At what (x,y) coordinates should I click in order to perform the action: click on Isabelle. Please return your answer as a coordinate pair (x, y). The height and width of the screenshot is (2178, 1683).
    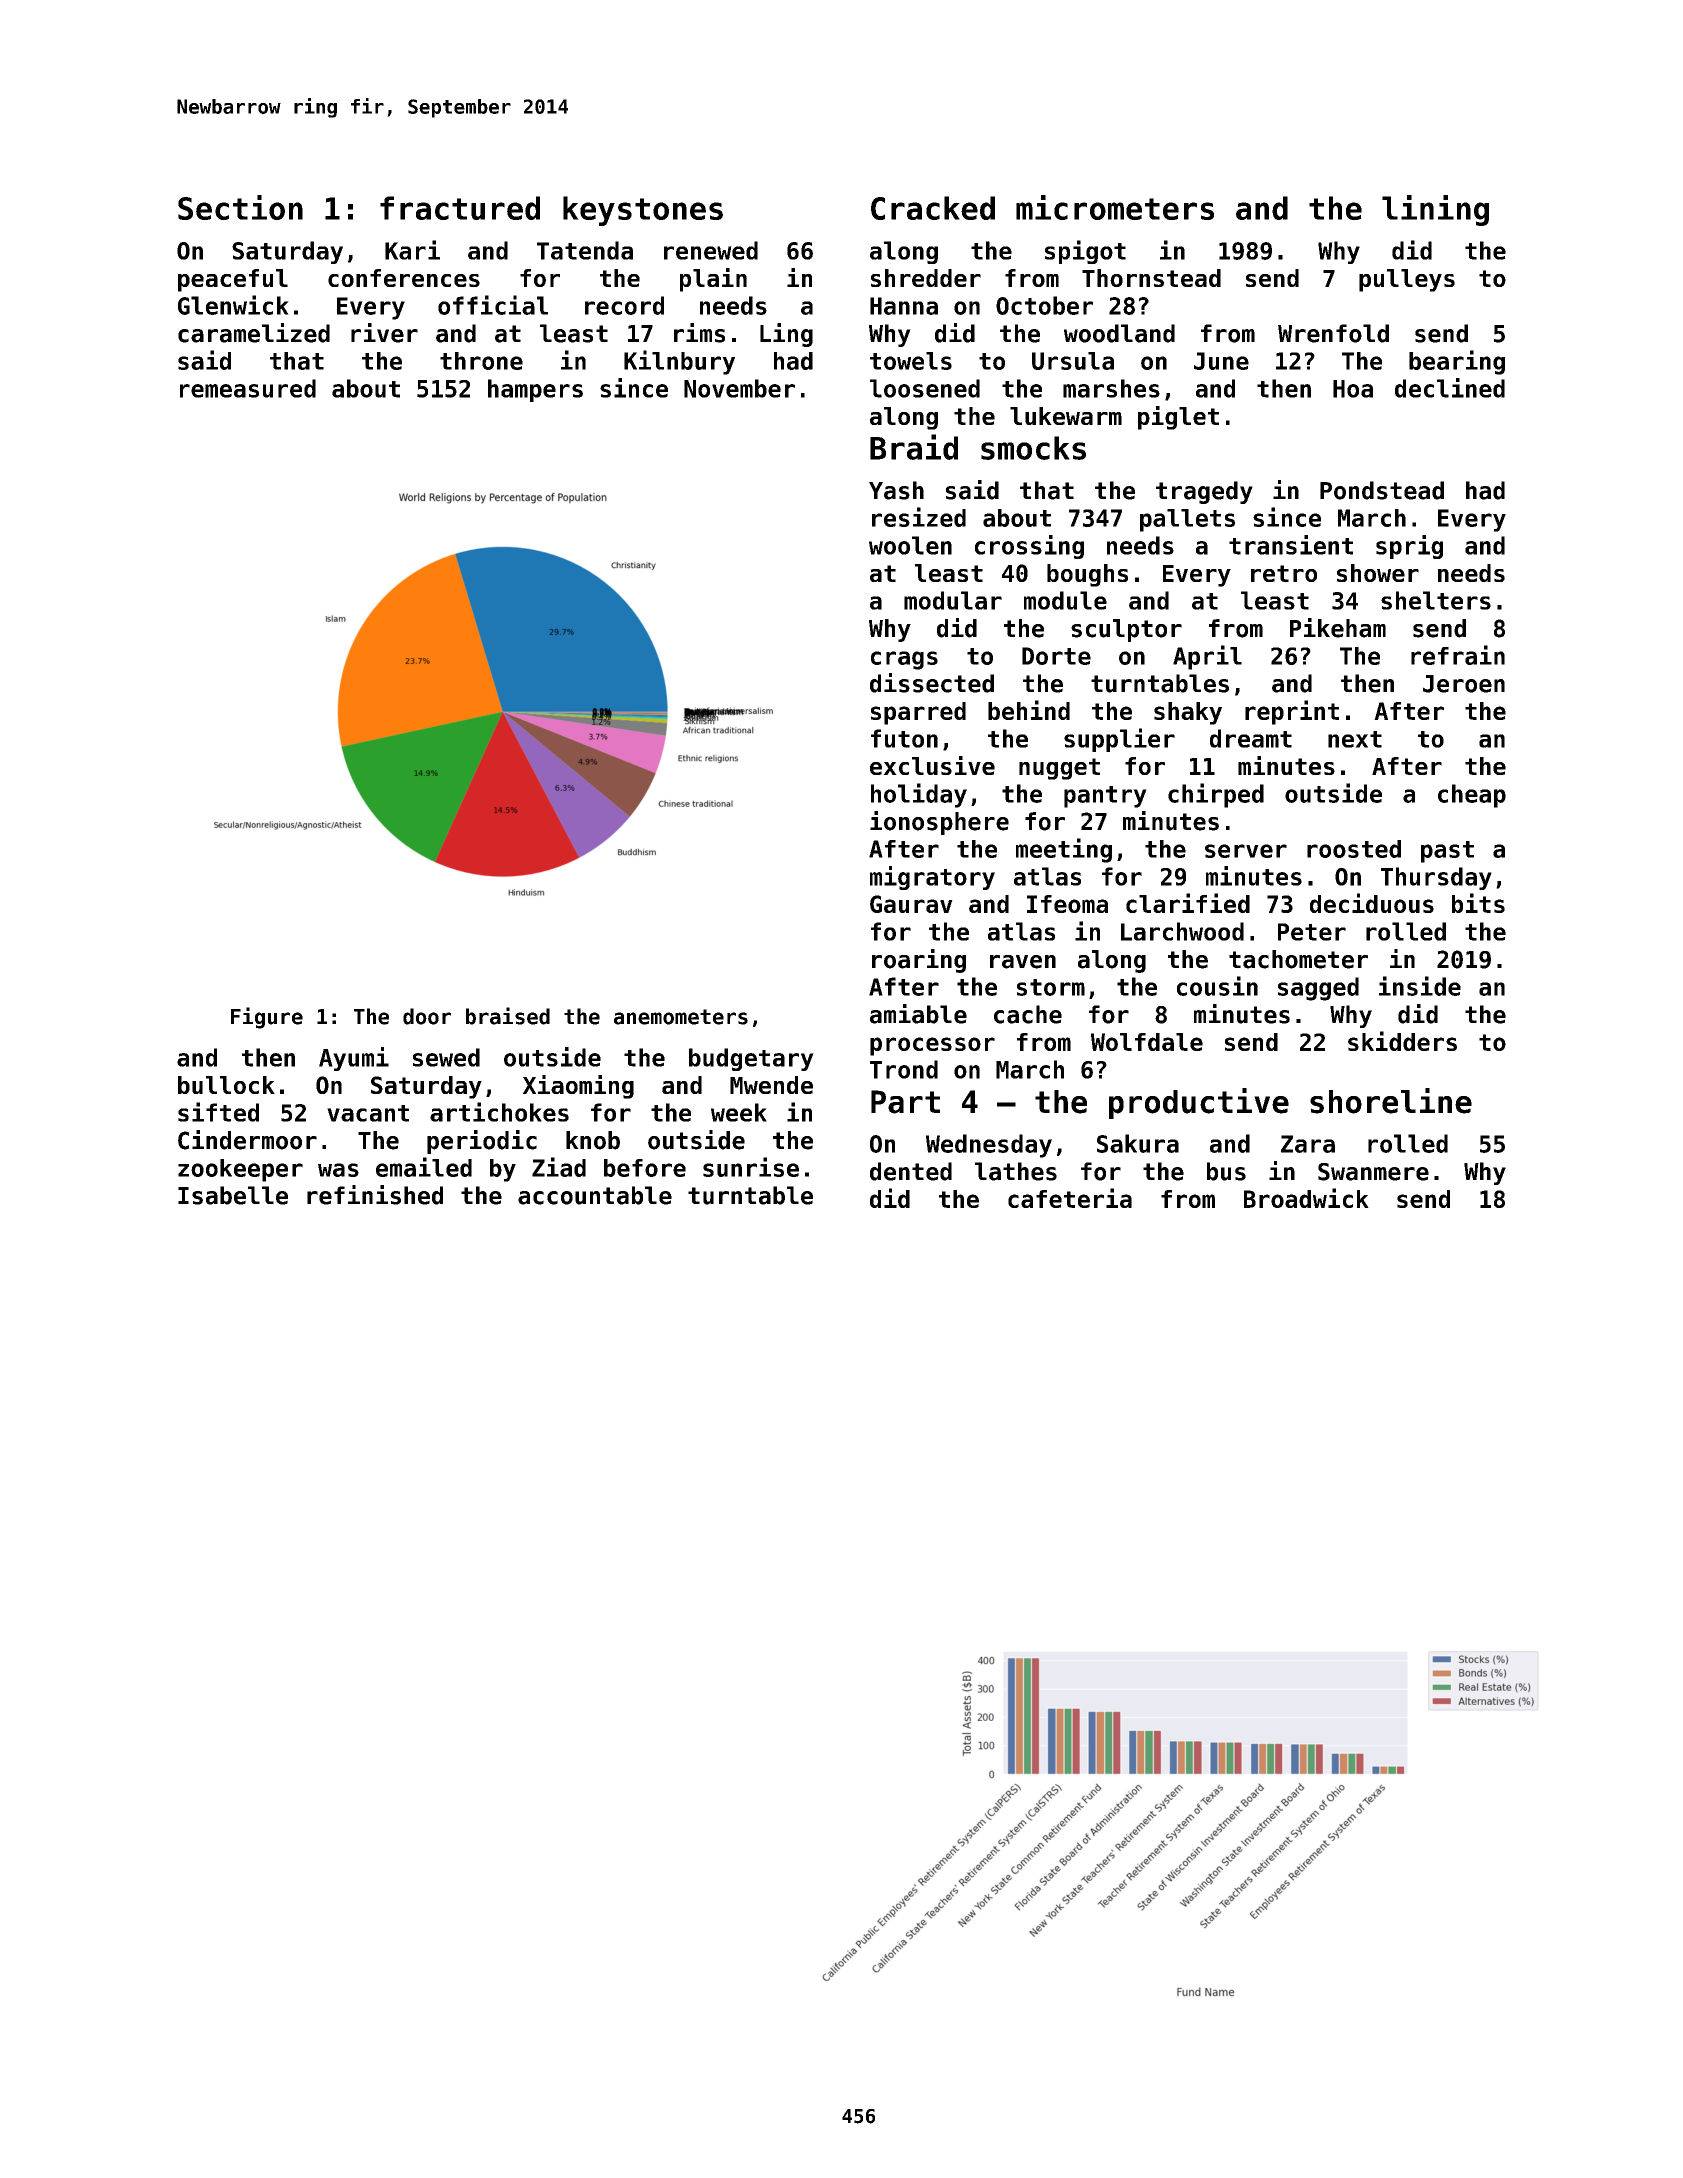
    Looking at the image, I should click on (233, 1195).
